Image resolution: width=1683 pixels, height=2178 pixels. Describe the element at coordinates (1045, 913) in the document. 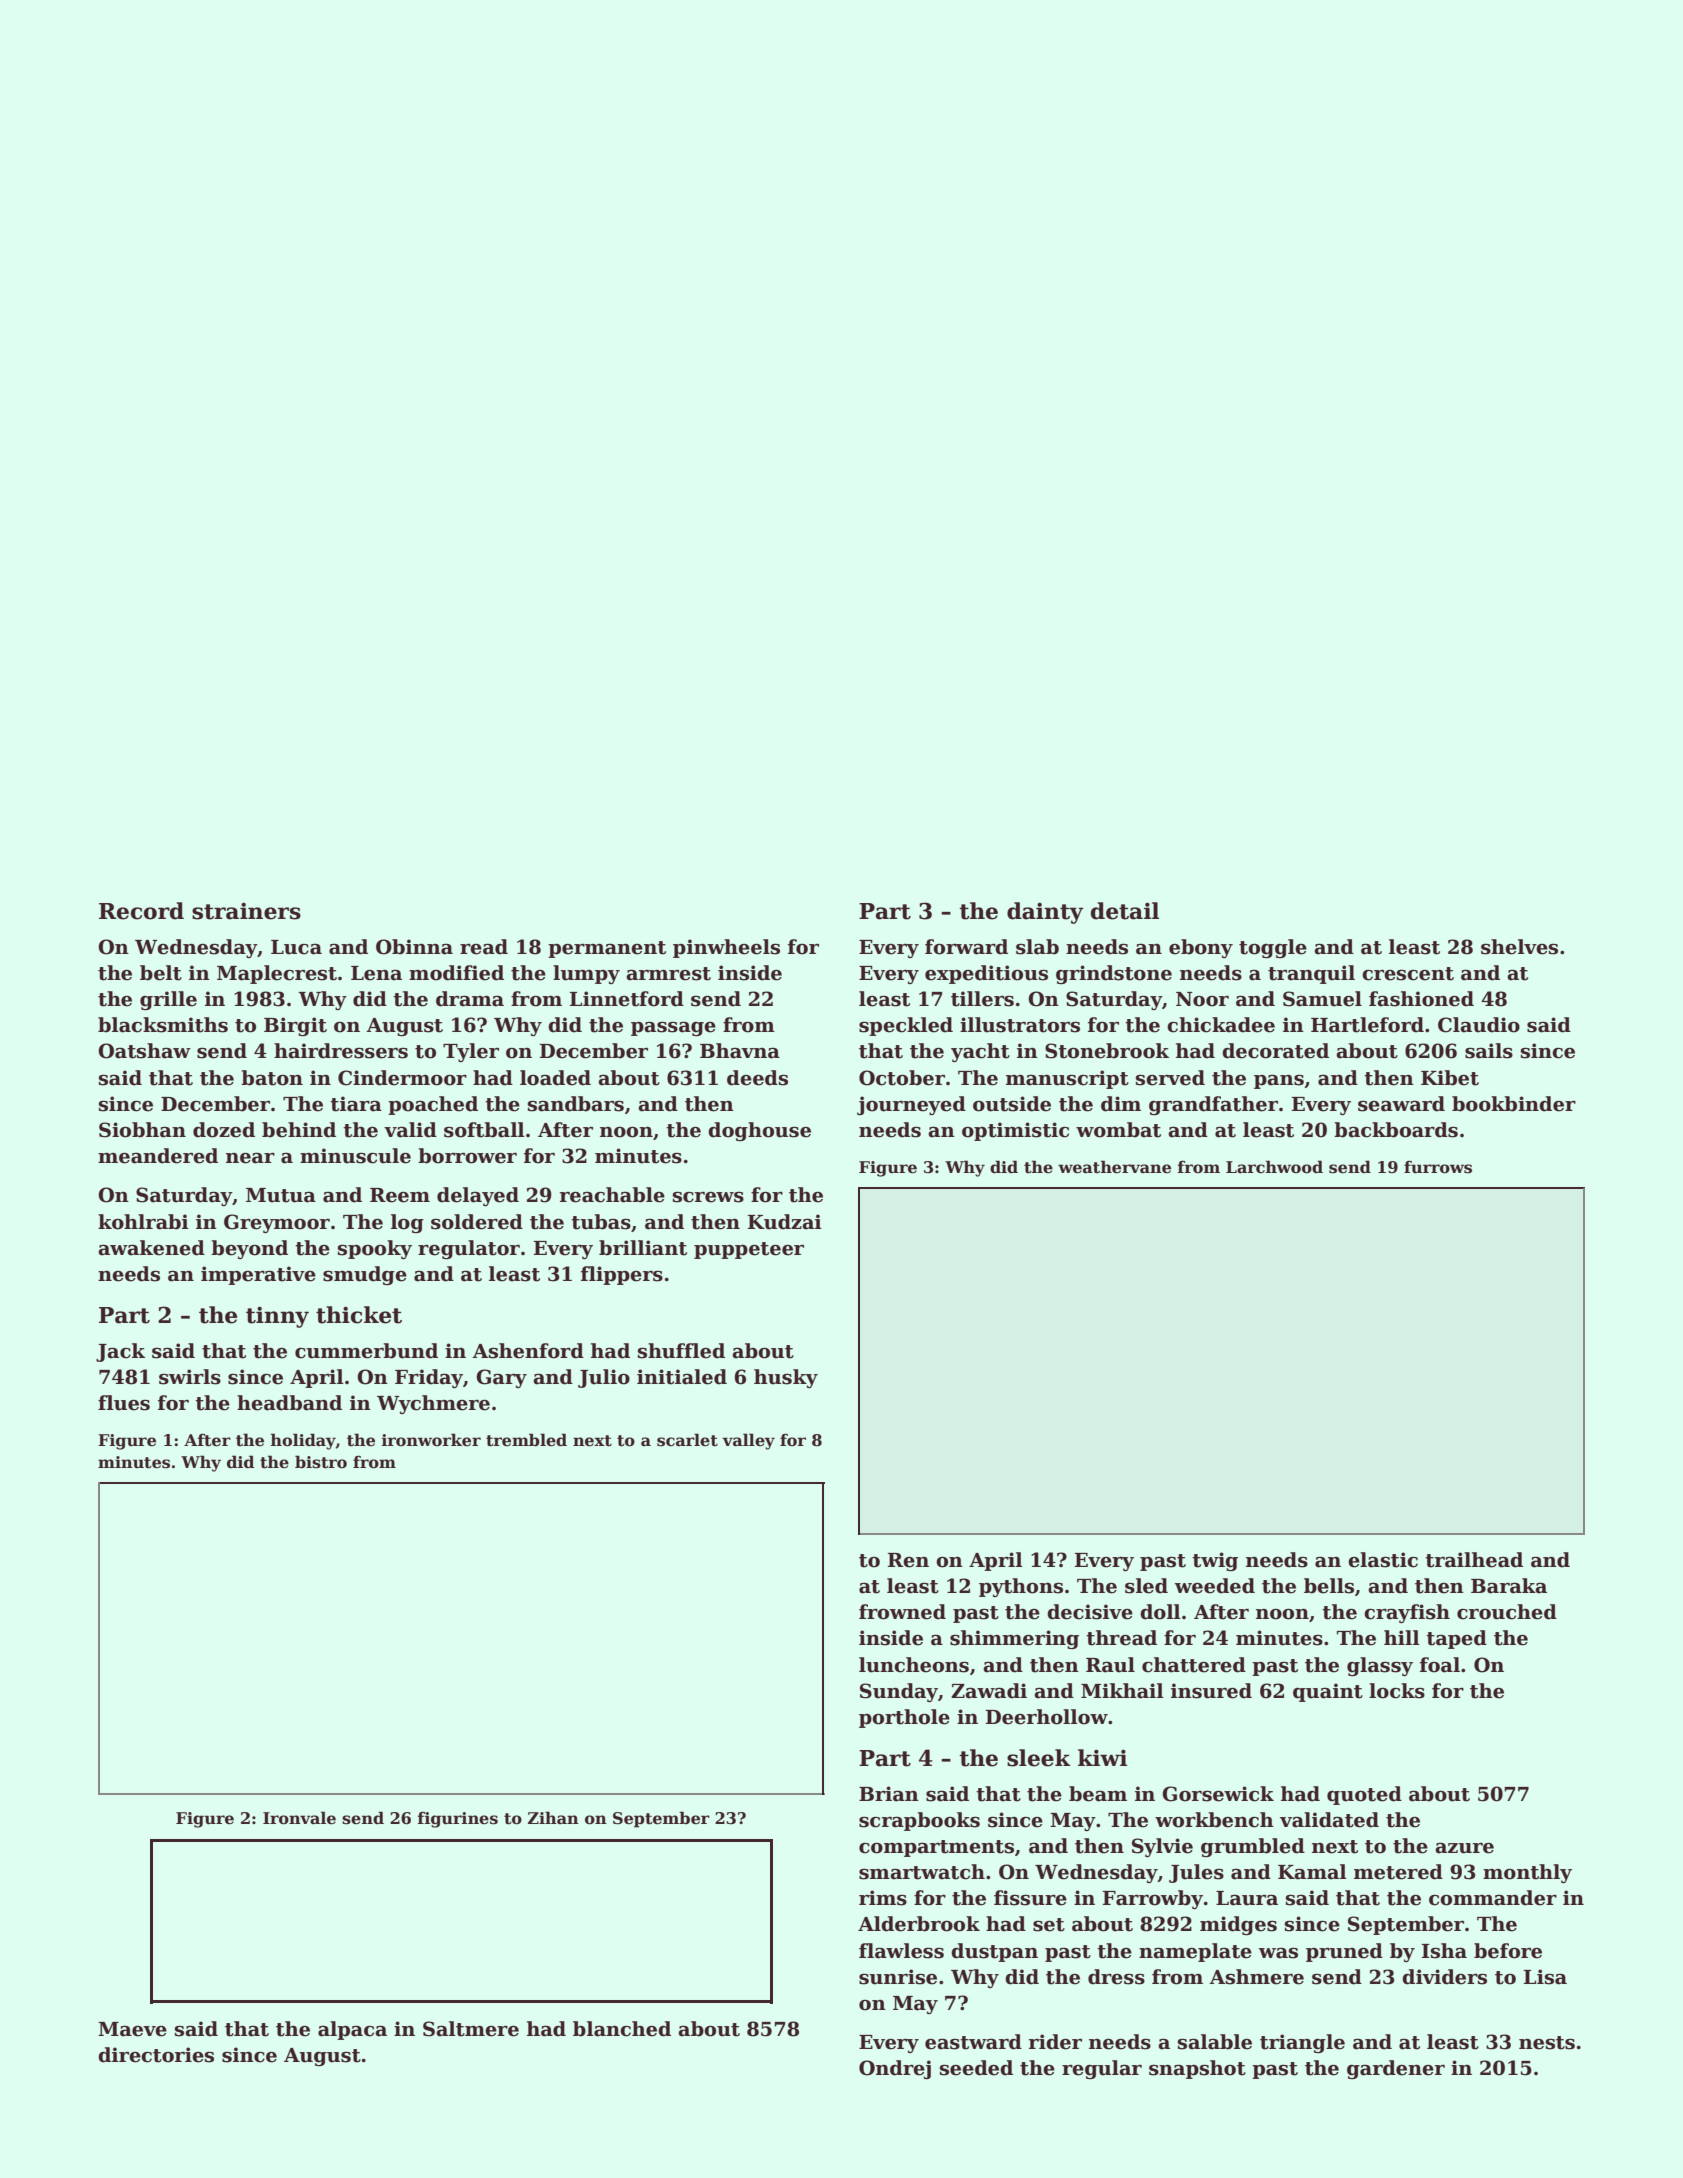

I see `dainty` at that location.
